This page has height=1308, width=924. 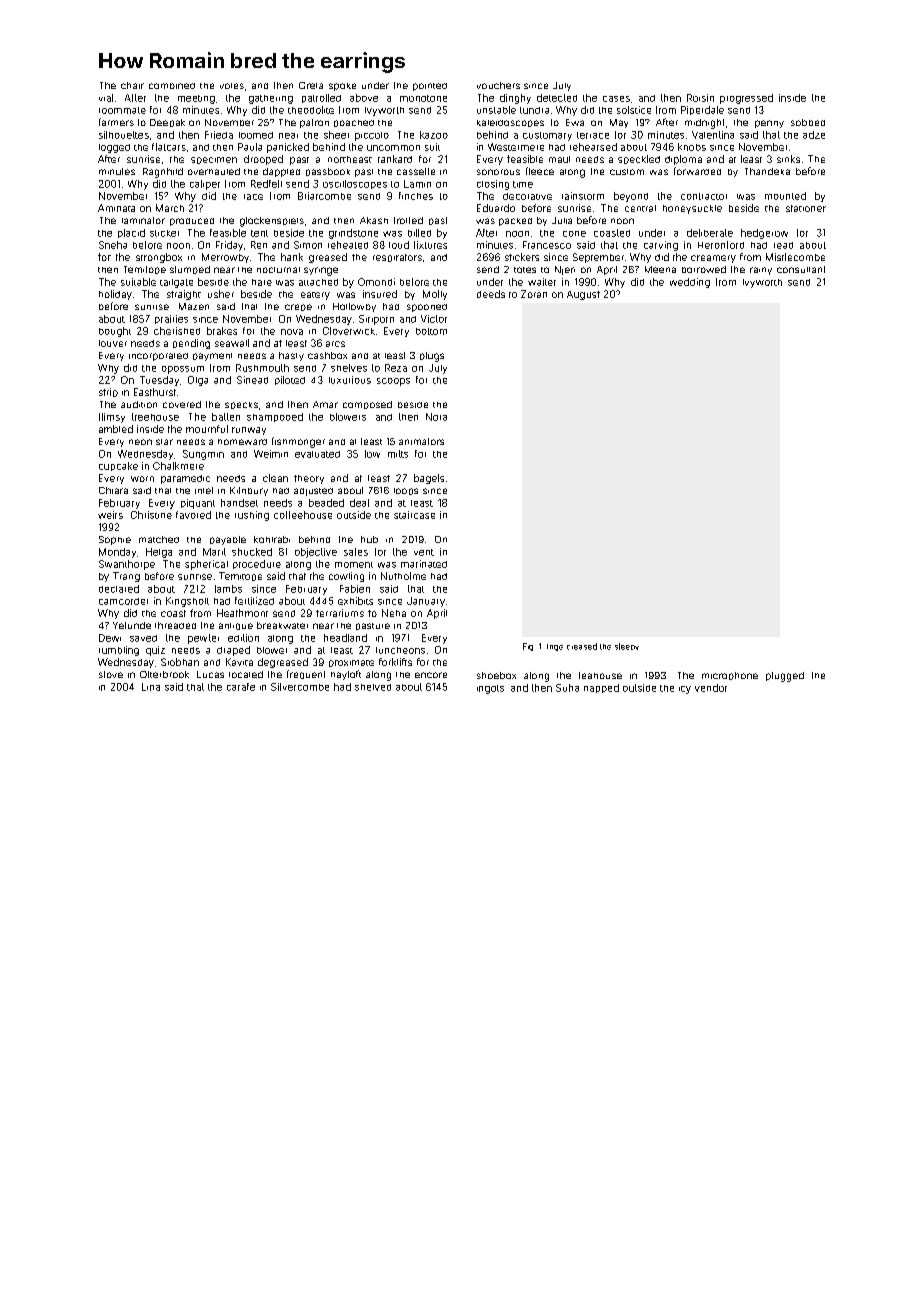 What do you see at coordinates (414, 515) in the page?
I see `staircase` at bounding box center [414, 515].
